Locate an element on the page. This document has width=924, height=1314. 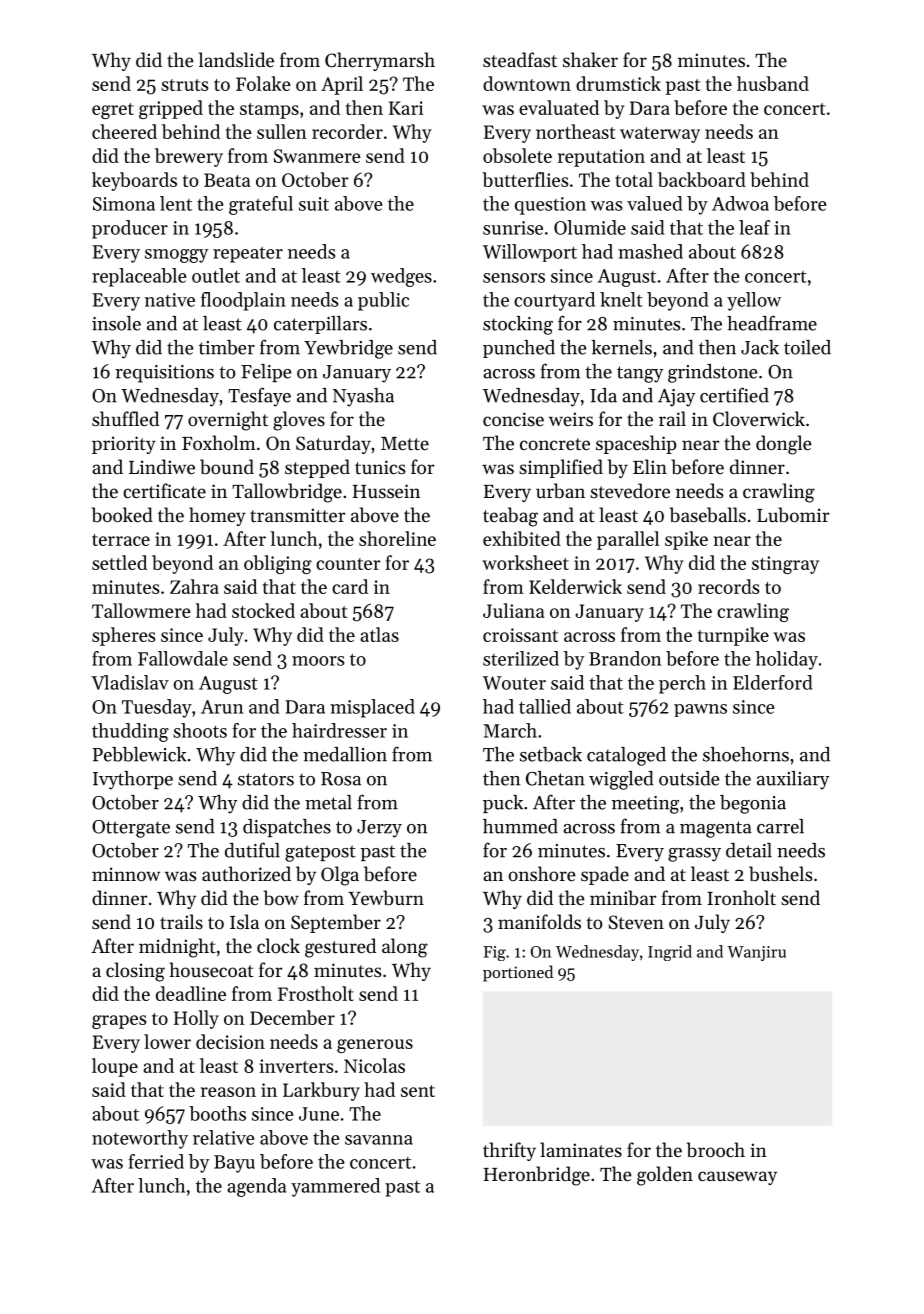
Ottergate is located at coordinates (131, 829).
